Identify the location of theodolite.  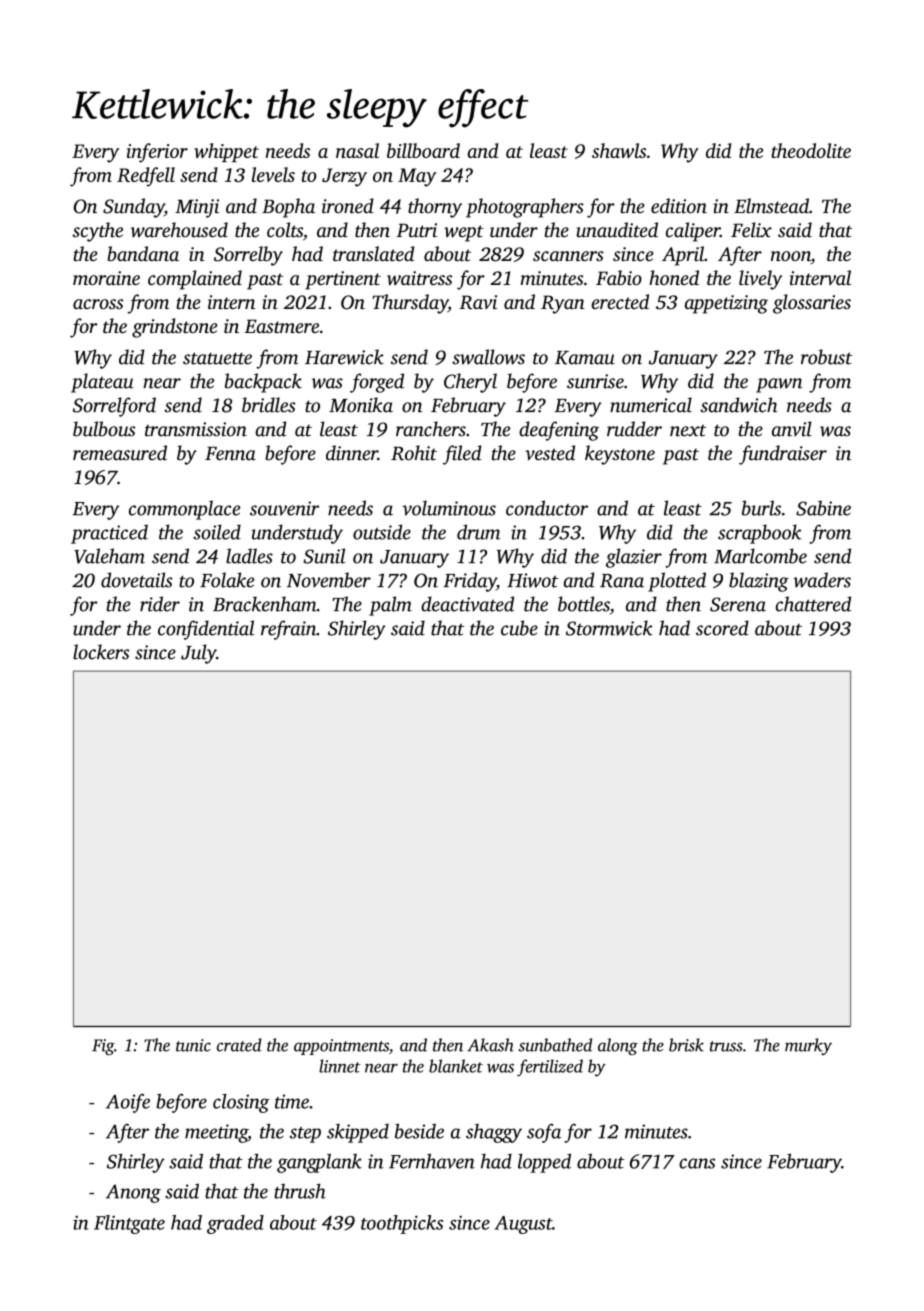
(811, 150).
